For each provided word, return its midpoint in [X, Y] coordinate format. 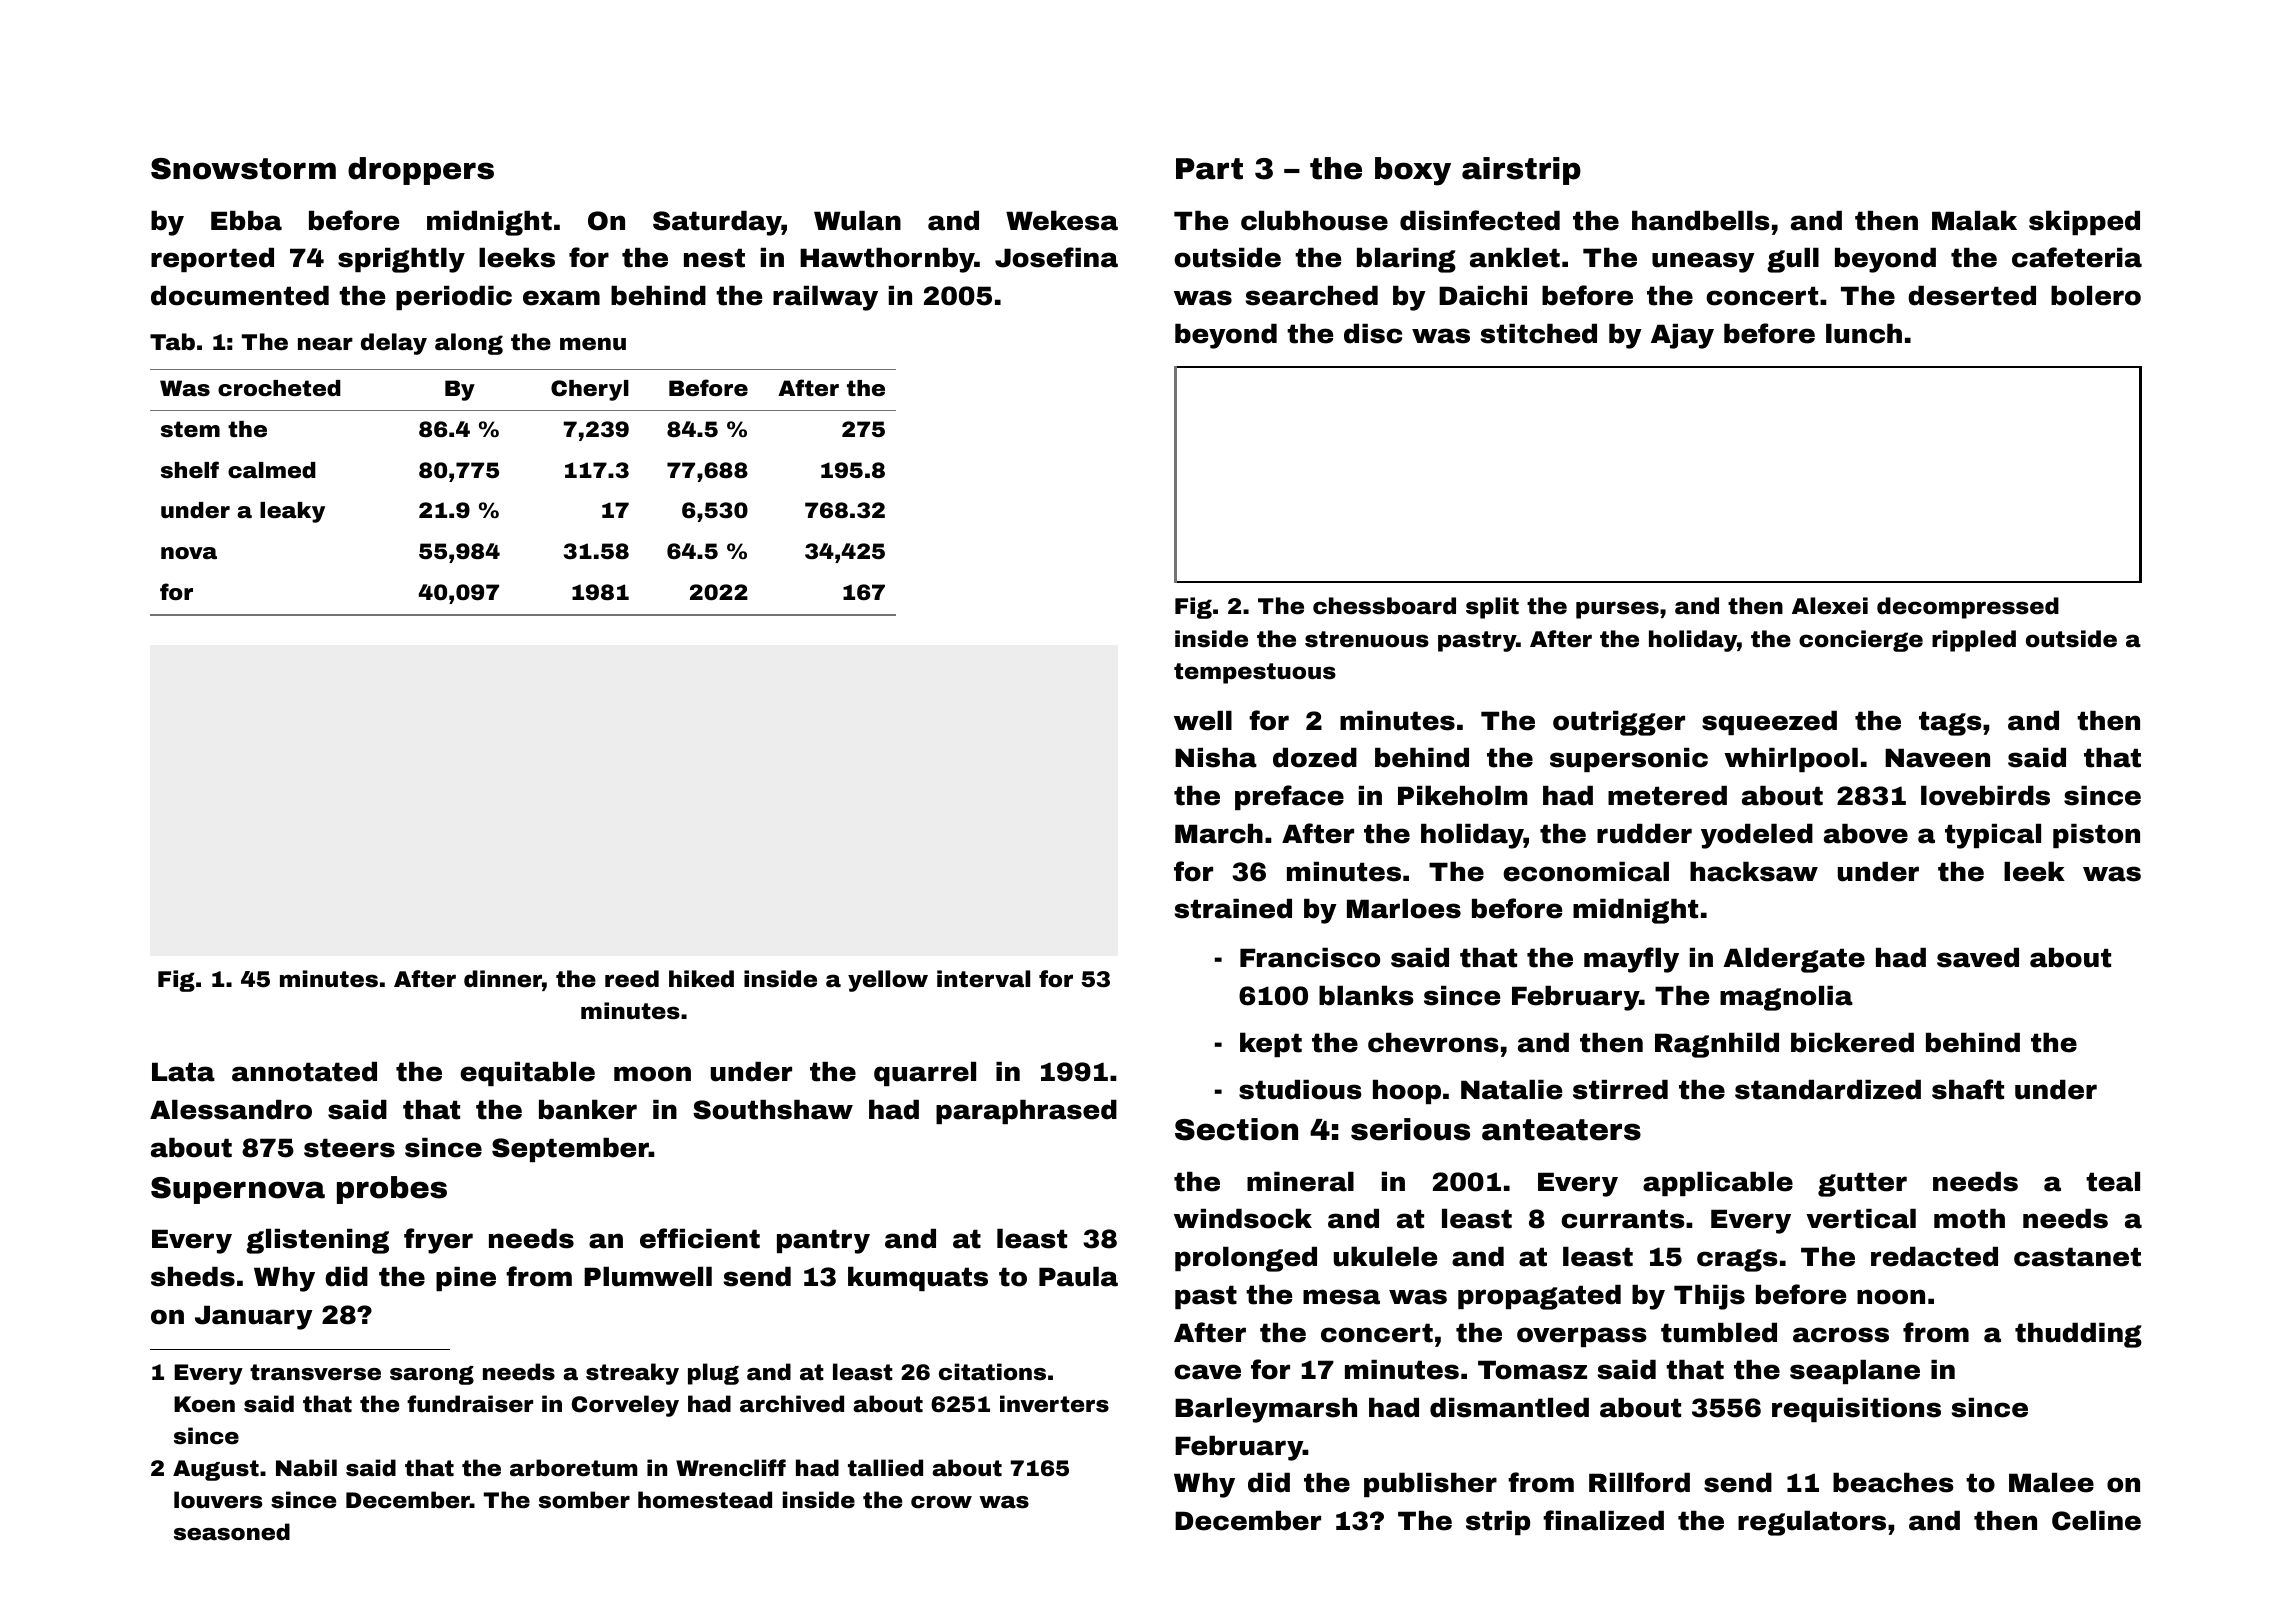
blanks [1366, 995]
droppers [421, 171]
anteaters [1561, 1130]
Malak [1974, 220]
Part [1209, 169]
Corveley [625, 1406]
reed [632, 979]
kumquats [918, 1278]
